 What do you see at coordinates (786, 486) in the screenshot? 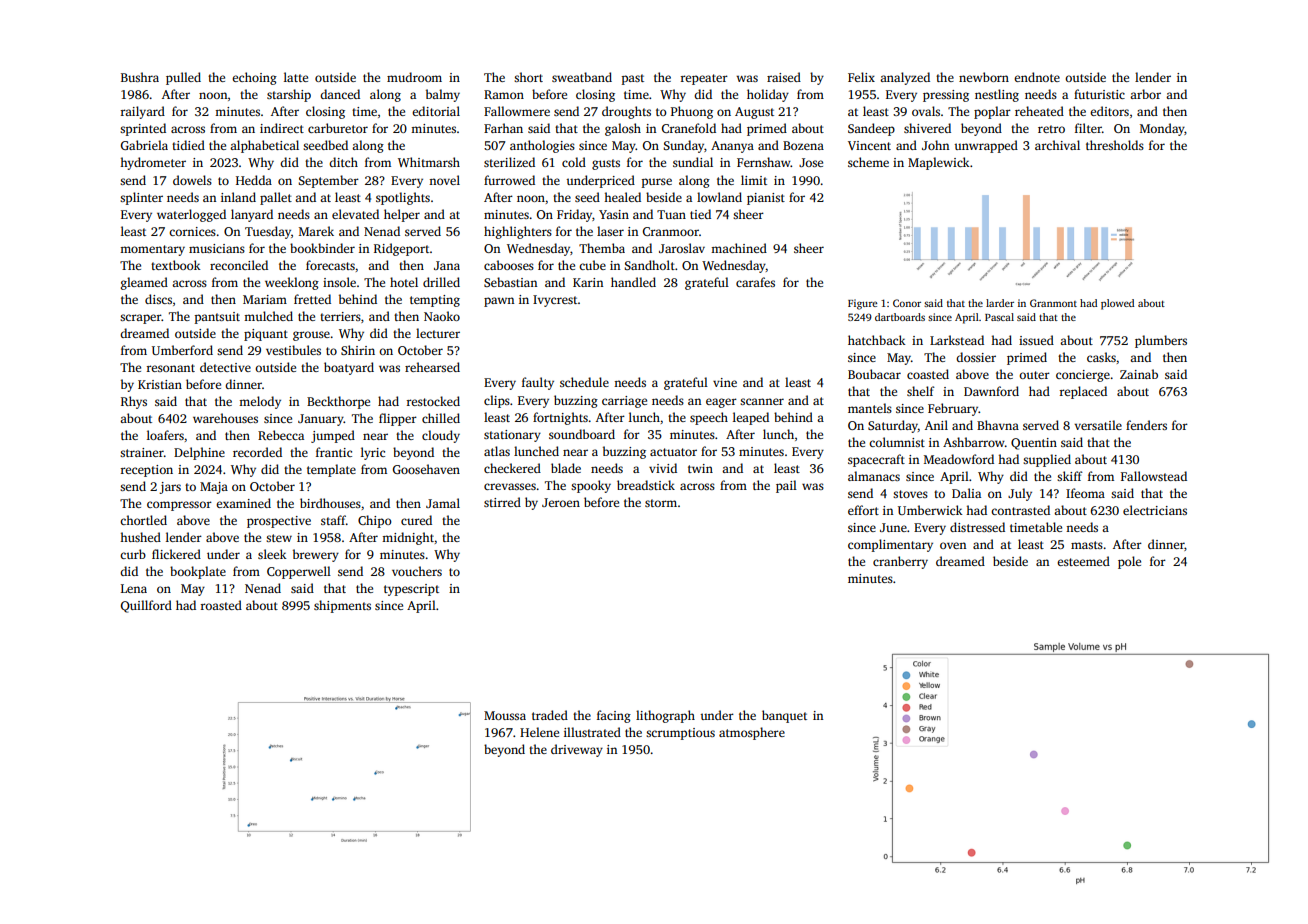
I see `pail` at bounding box center [786, 486].
